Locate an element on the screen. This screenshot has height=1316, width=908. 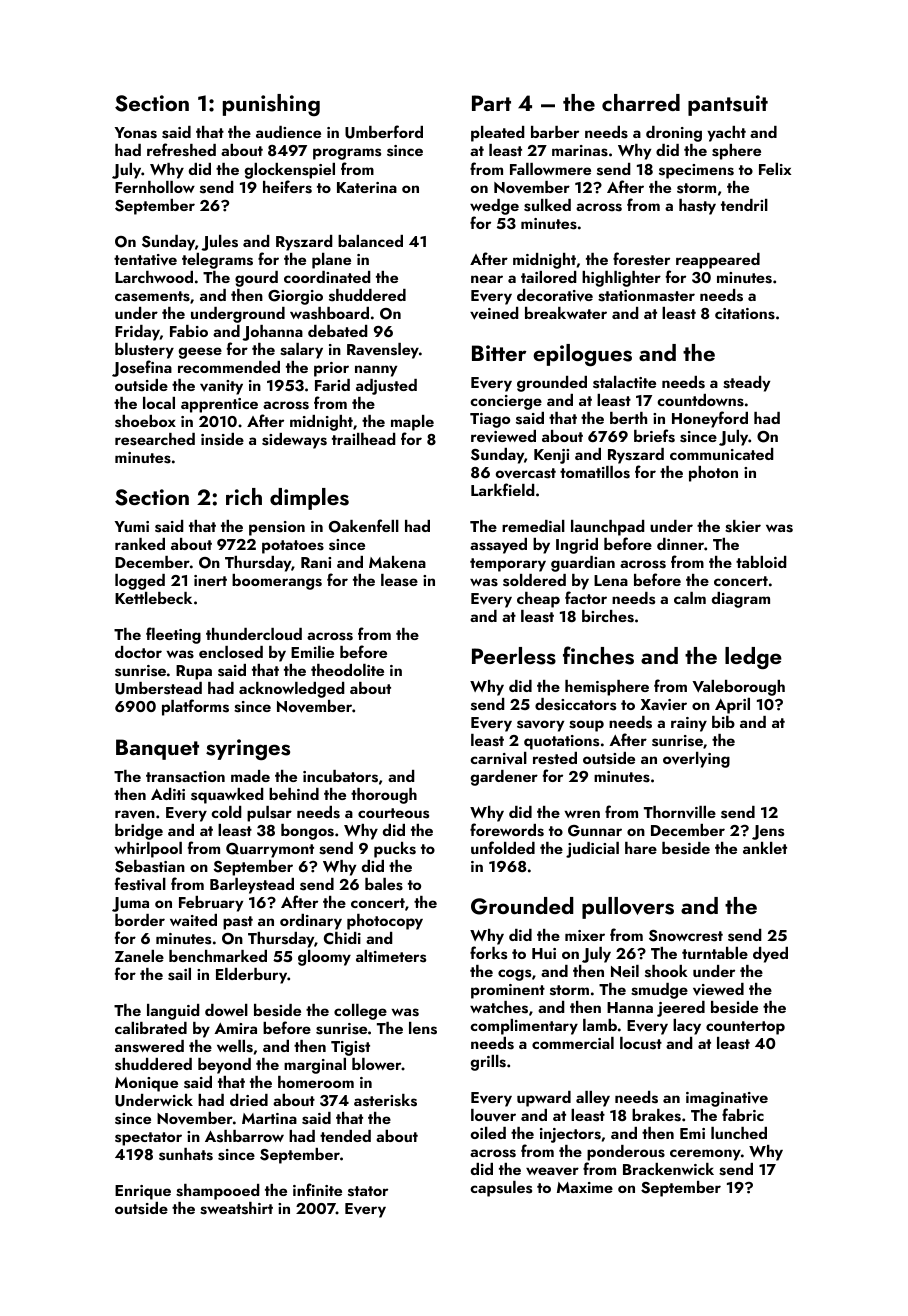
nanny is located at coordinates (376, 371).
